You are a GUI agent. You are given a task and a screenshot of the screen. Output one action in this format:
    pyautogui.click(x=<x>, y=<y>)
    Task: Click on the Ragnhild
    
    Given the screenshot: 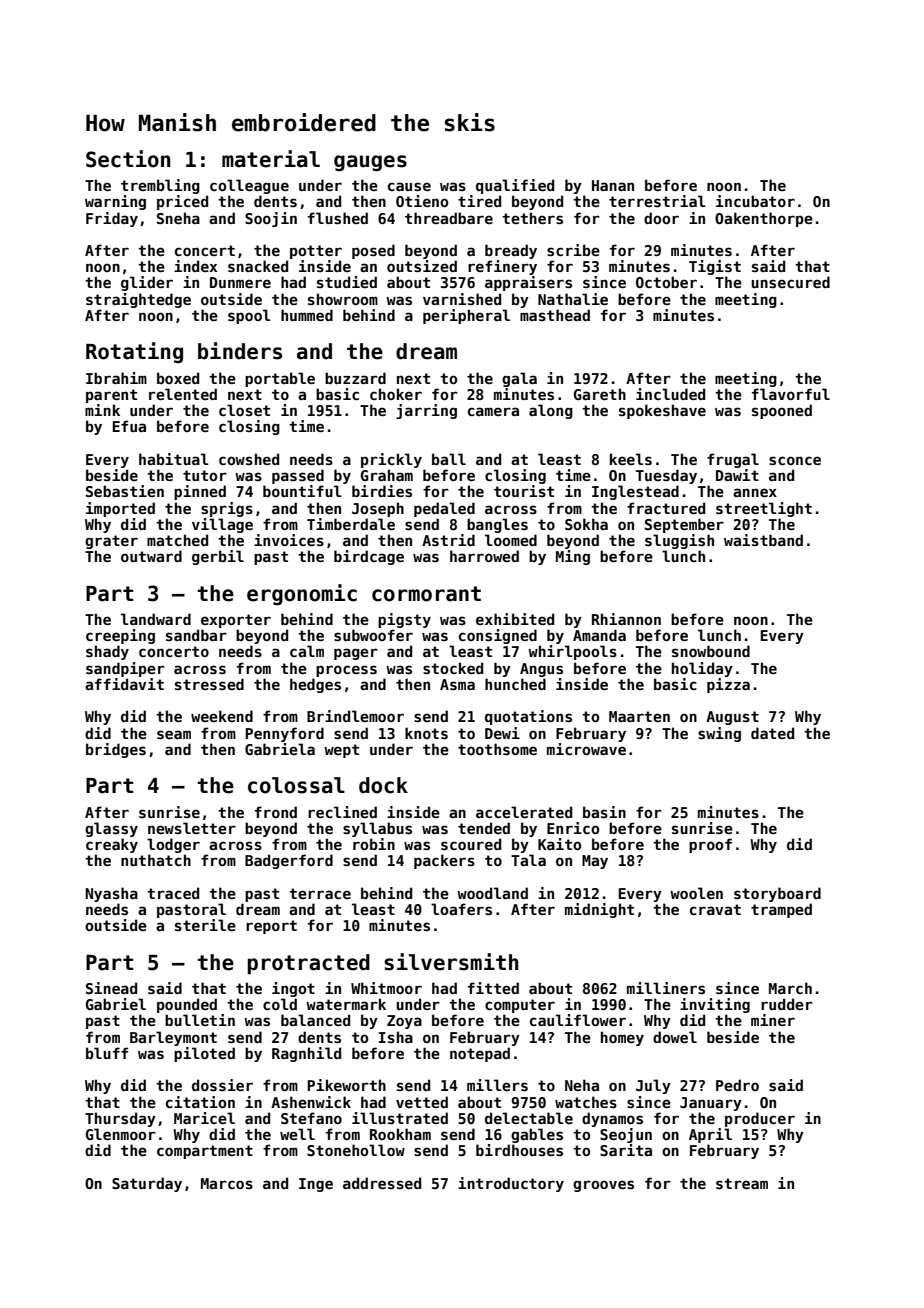 What is the action you would take?
    pyautogui.click(x=306, y=1054)
